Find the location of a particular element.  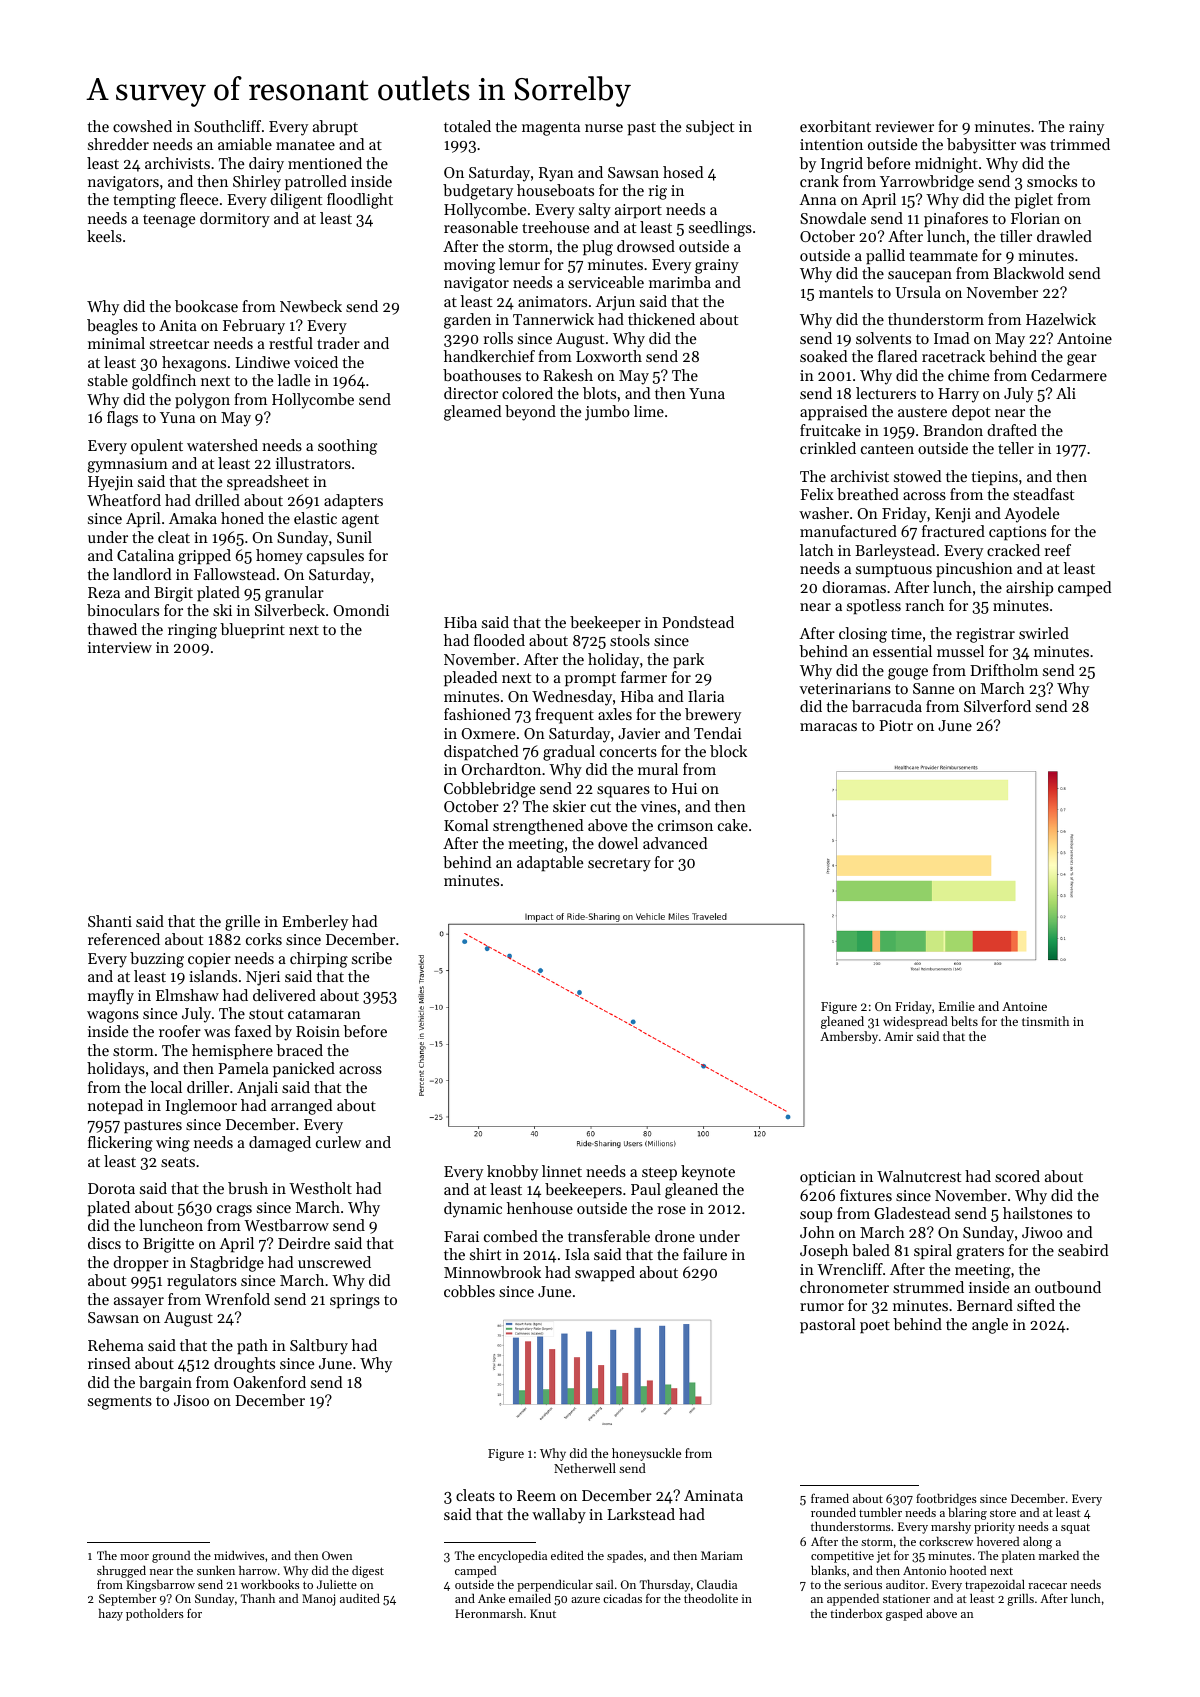

mayfly is located at coordinates (111, 997).
